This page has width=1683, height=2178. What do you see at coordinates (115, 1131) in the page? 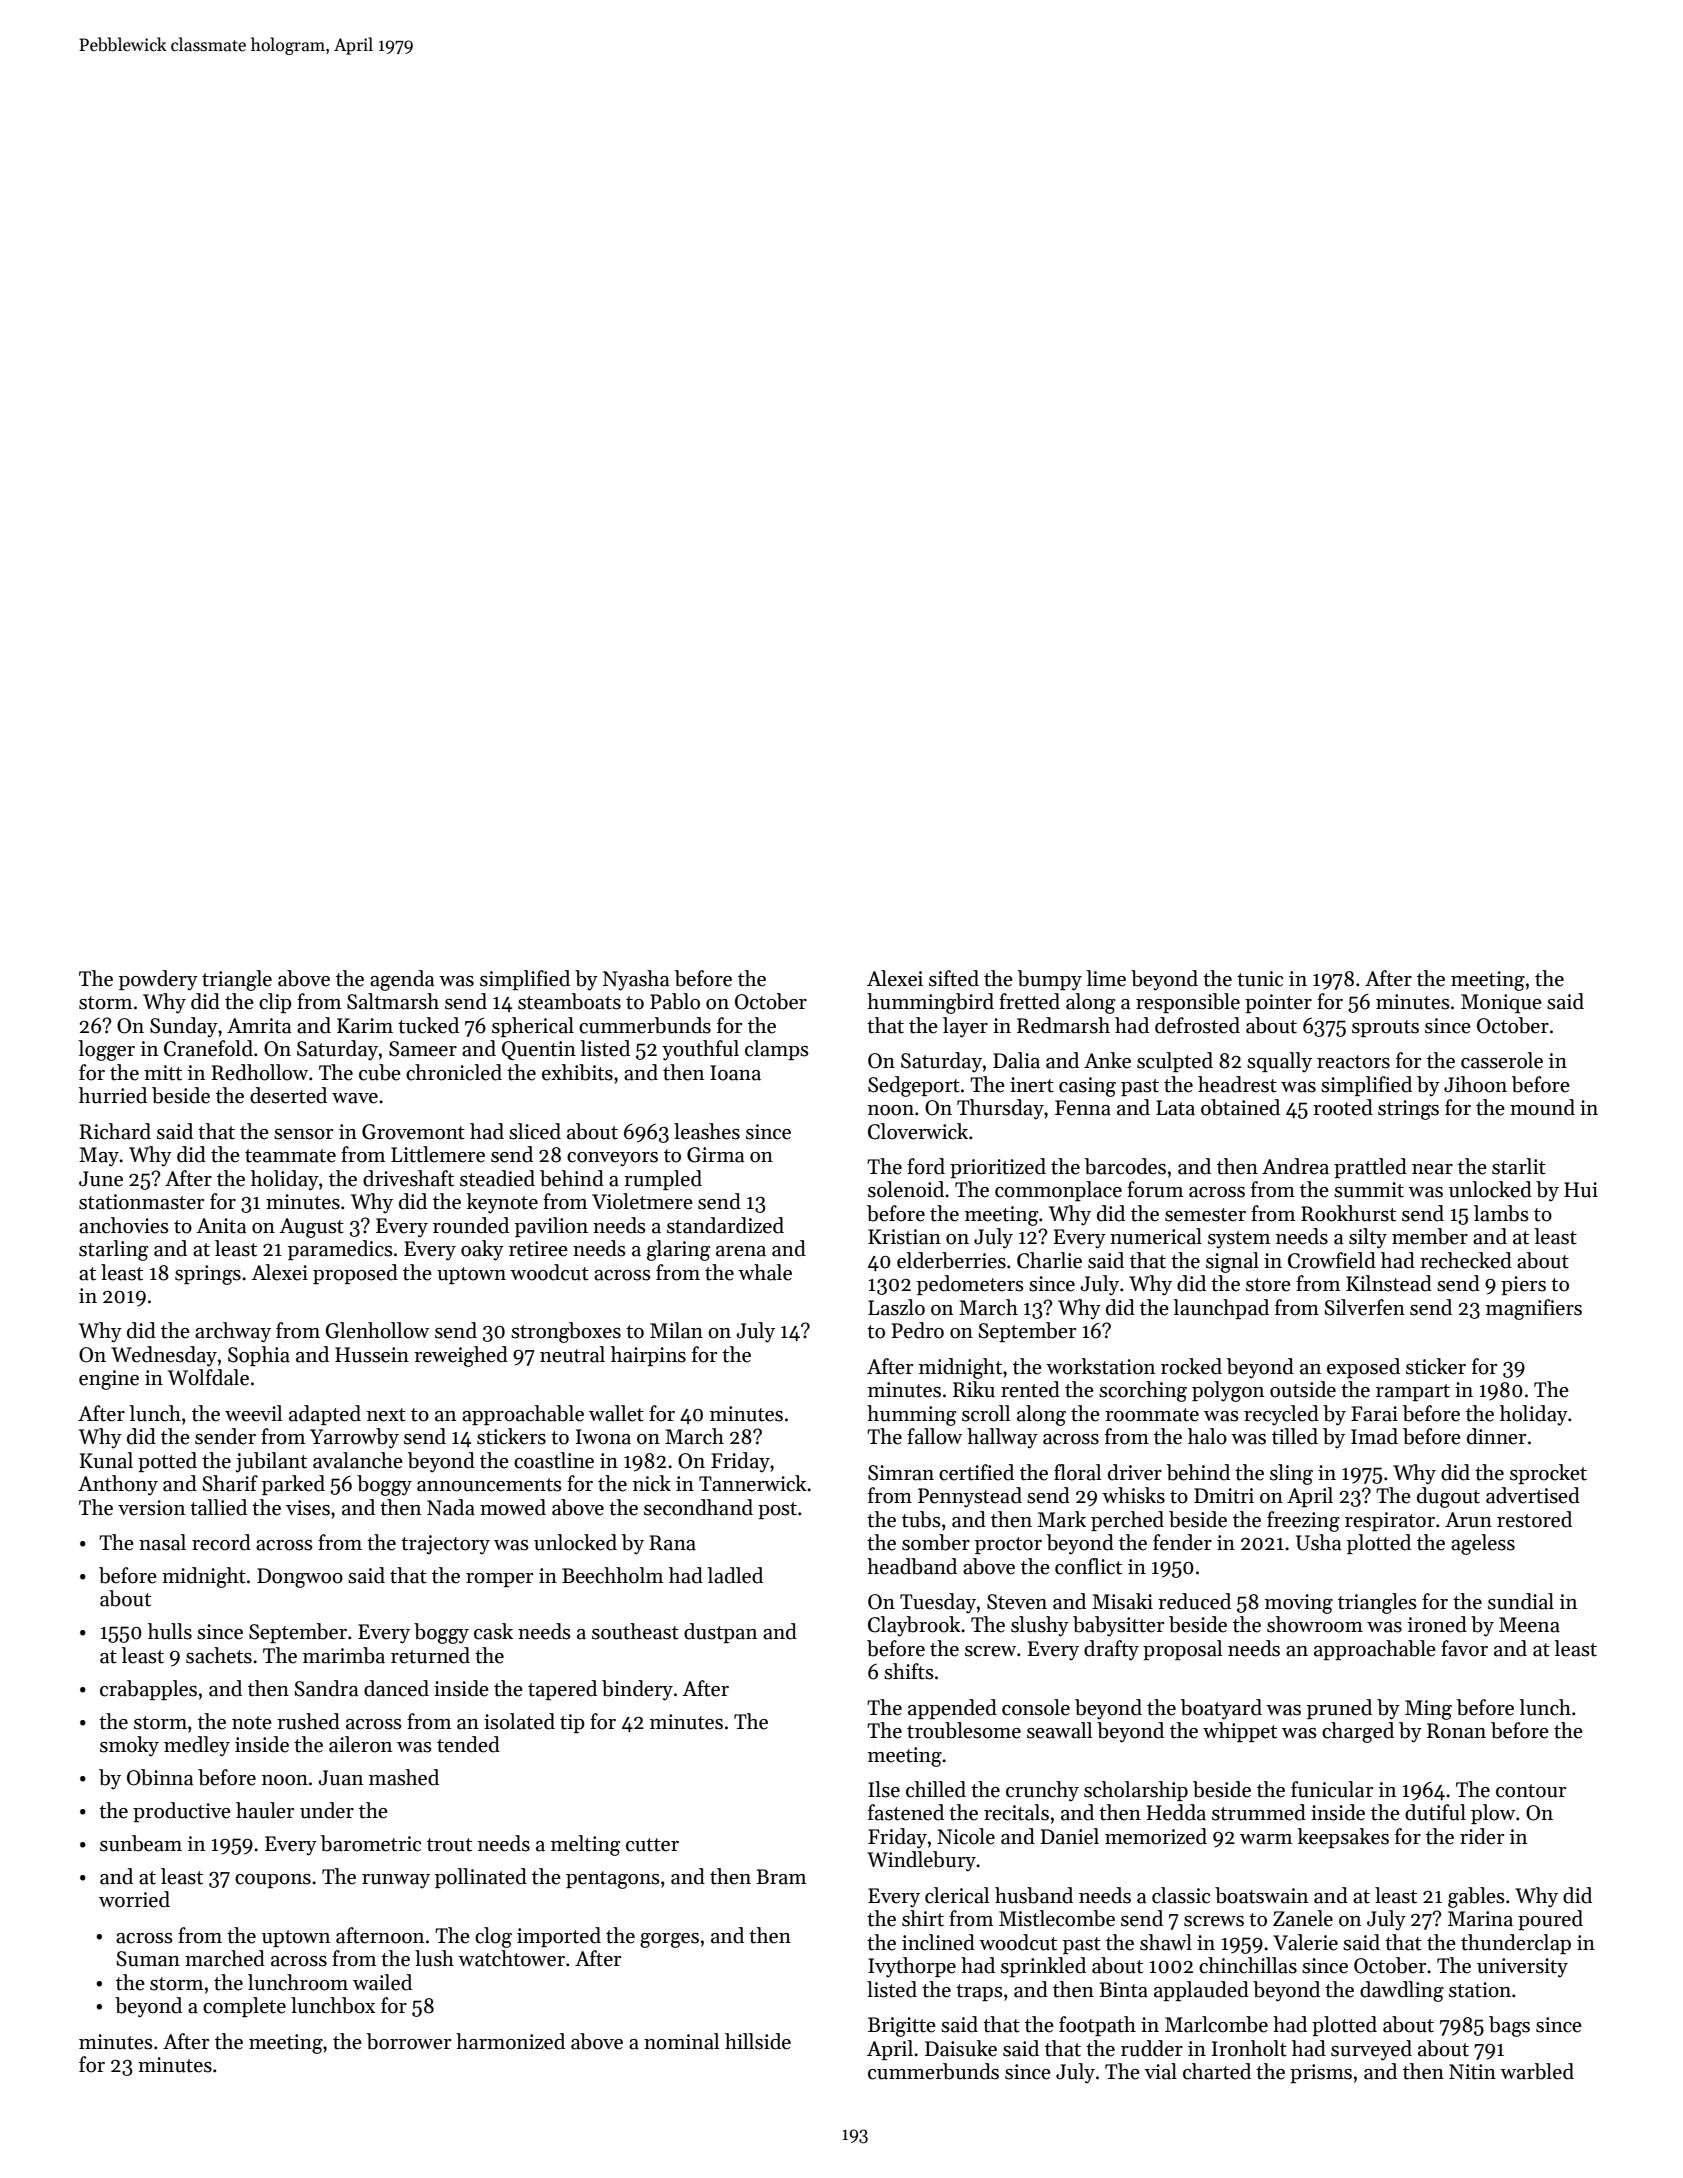
I see `Richard` at bounding box center [115, 1131].
